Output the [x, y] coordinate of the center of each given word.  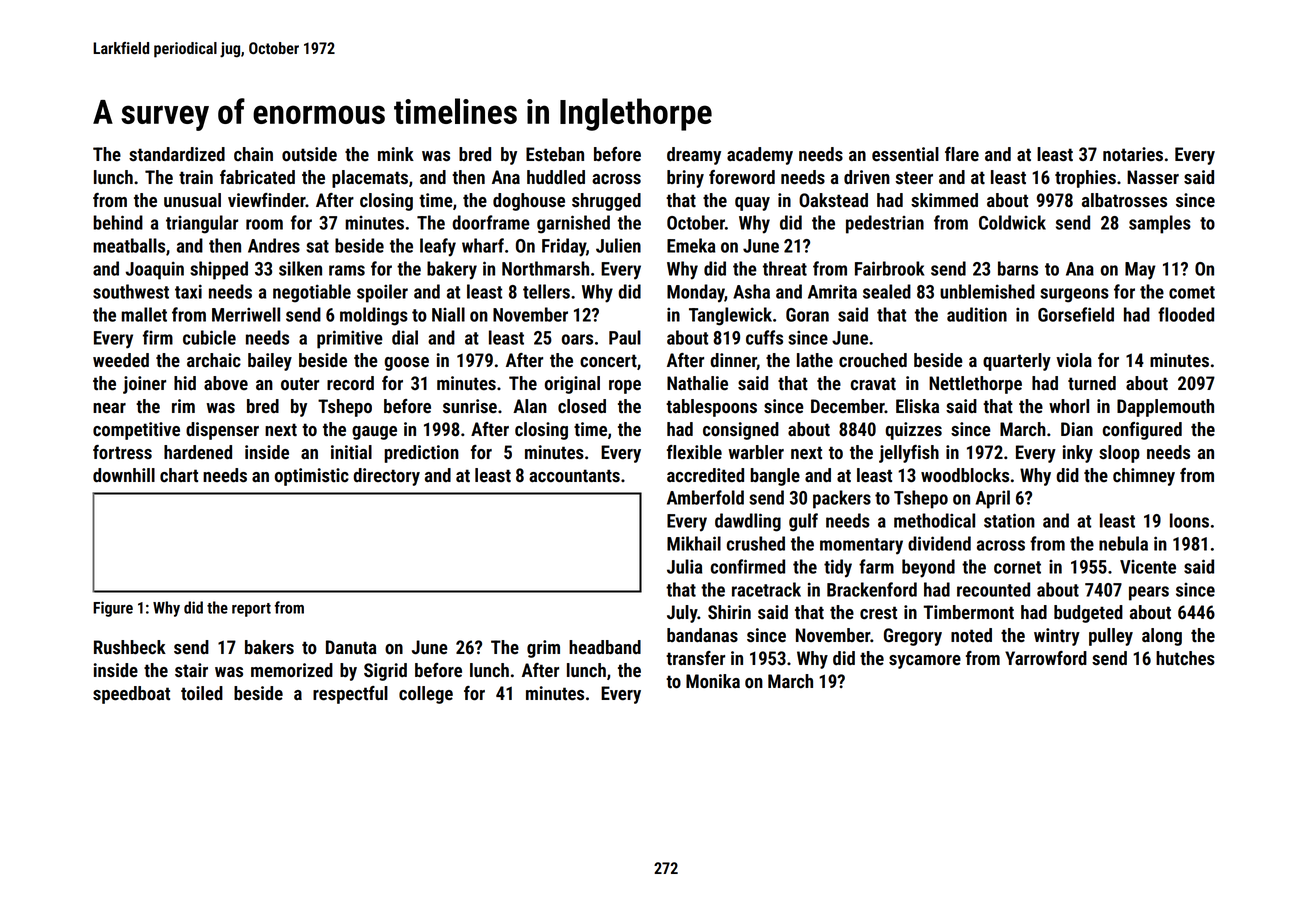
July [682, 614]
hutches [1185, 658]
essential [905, 154]
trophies [1085, 179]
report [251, 610]
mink [396, 154]
